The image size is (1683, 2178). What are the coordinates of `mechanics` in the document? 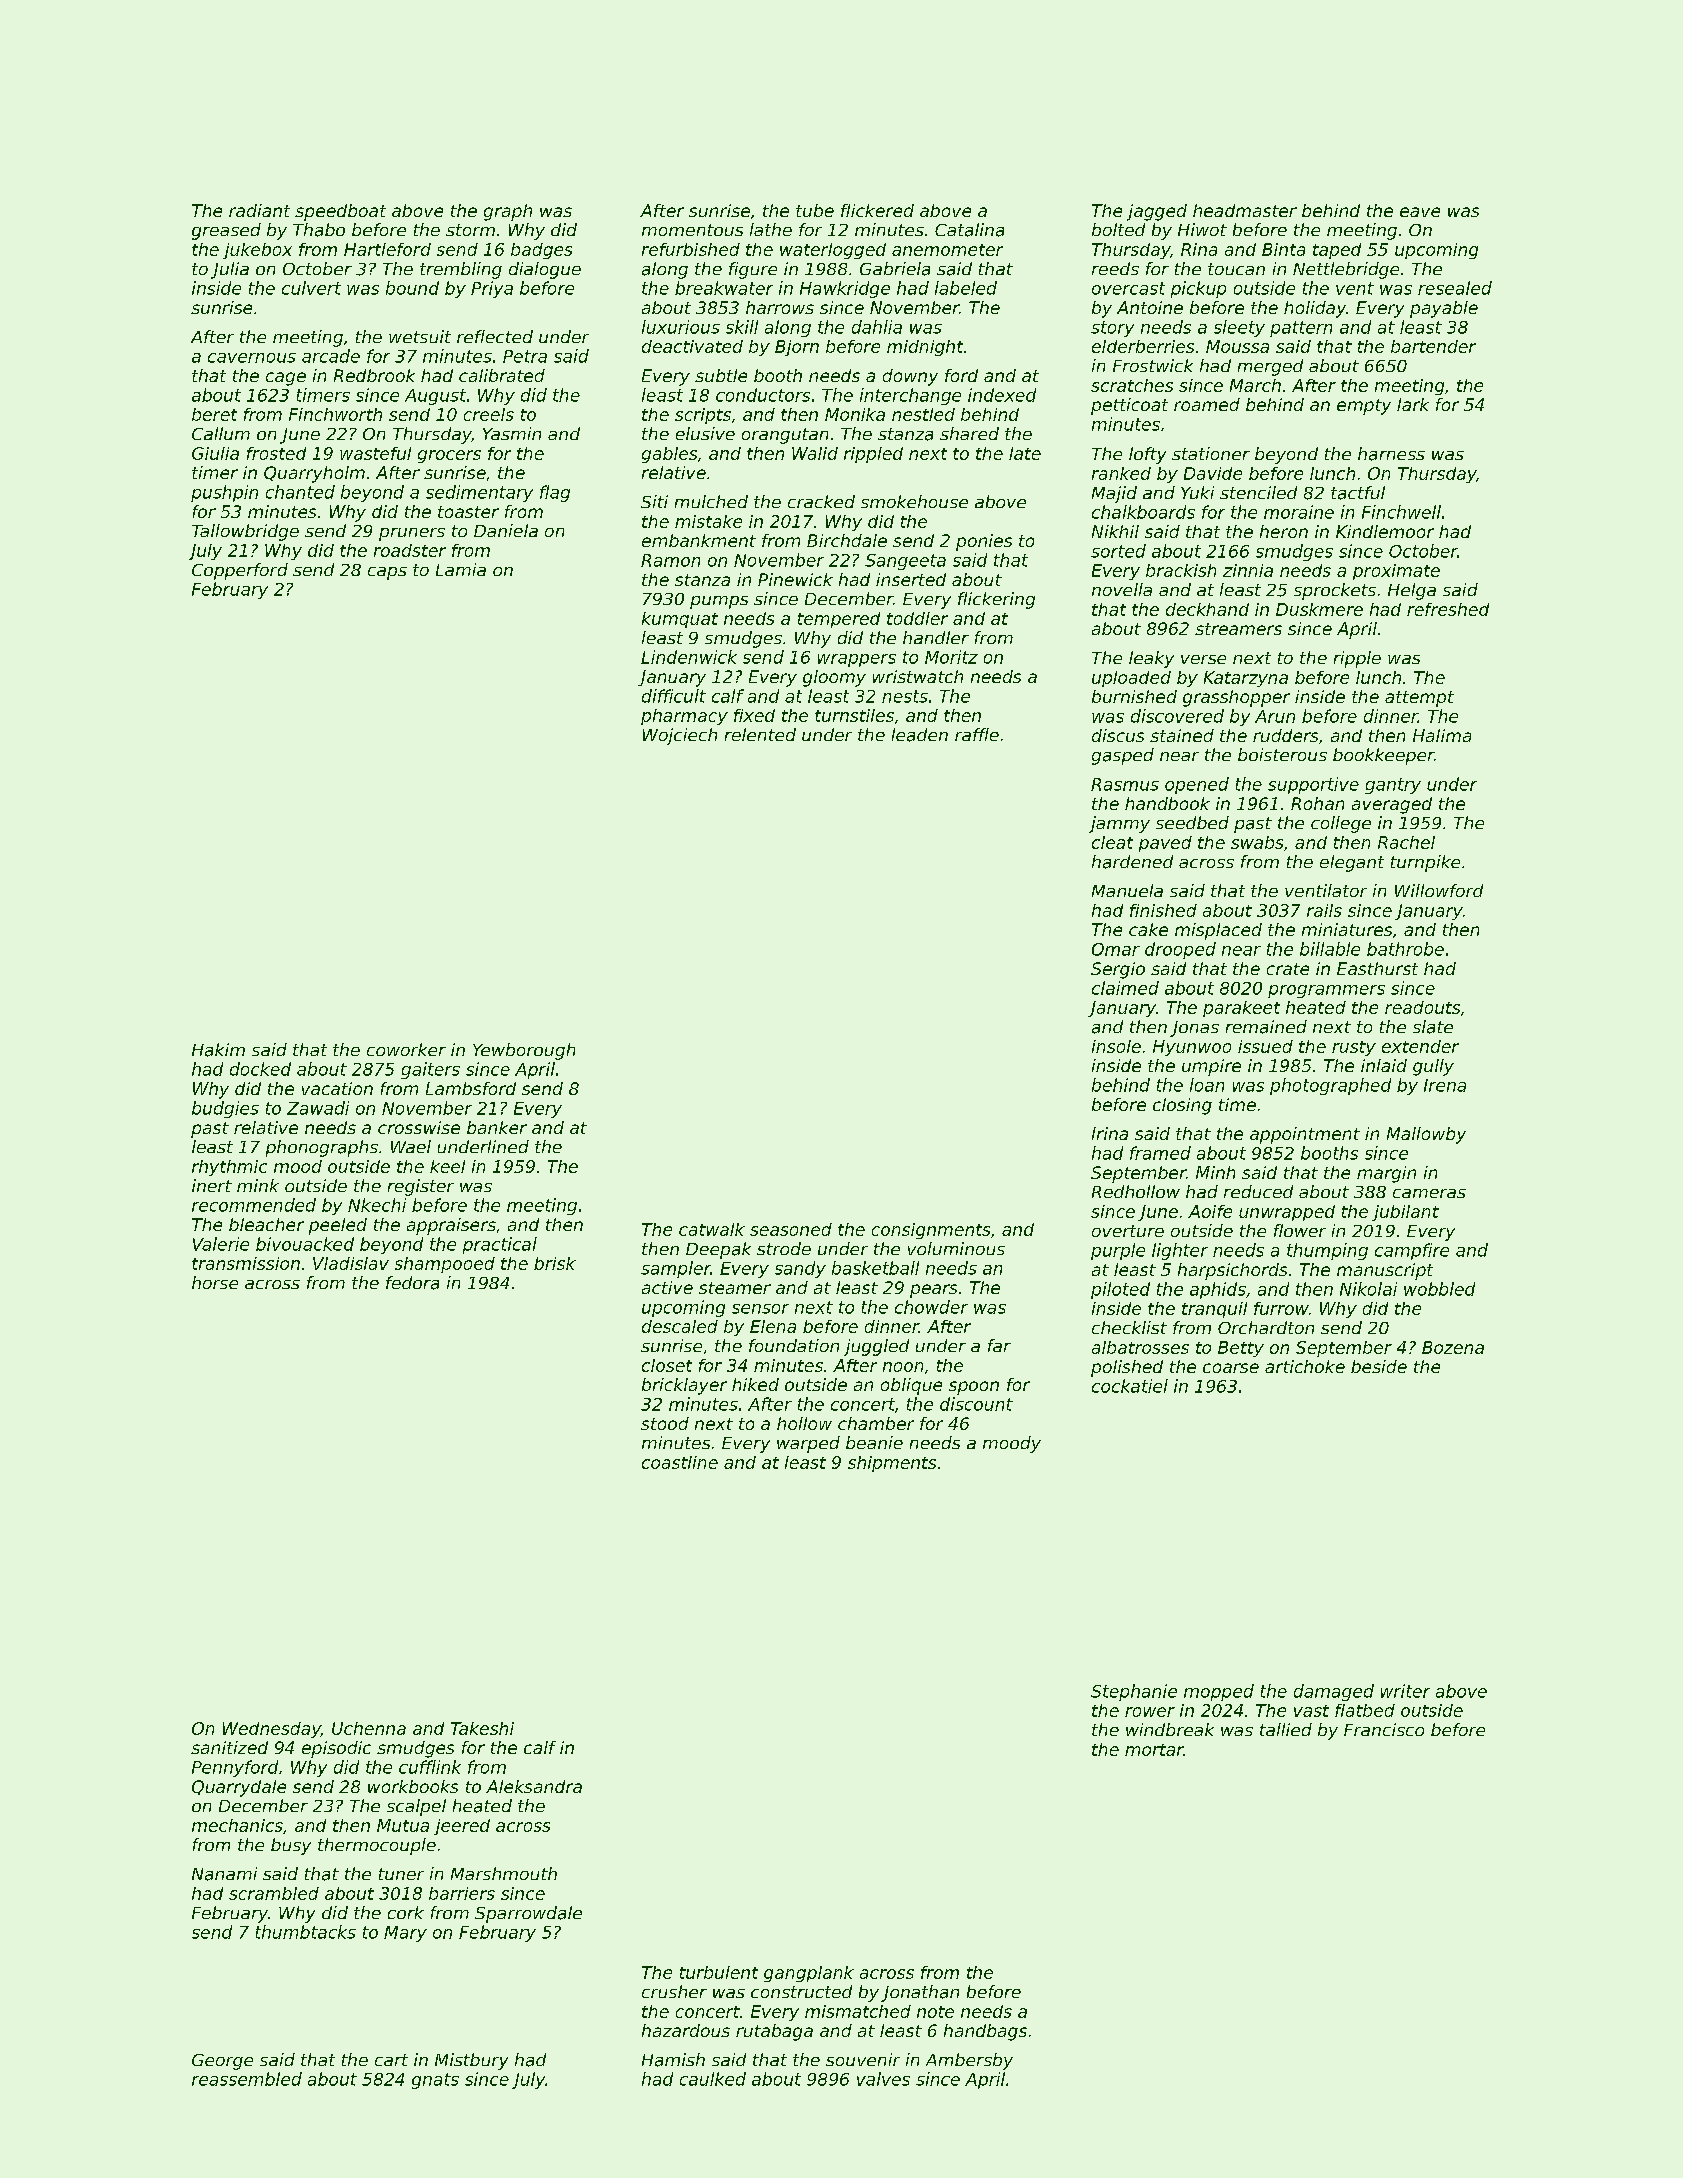 It's located at (237, 1825).
